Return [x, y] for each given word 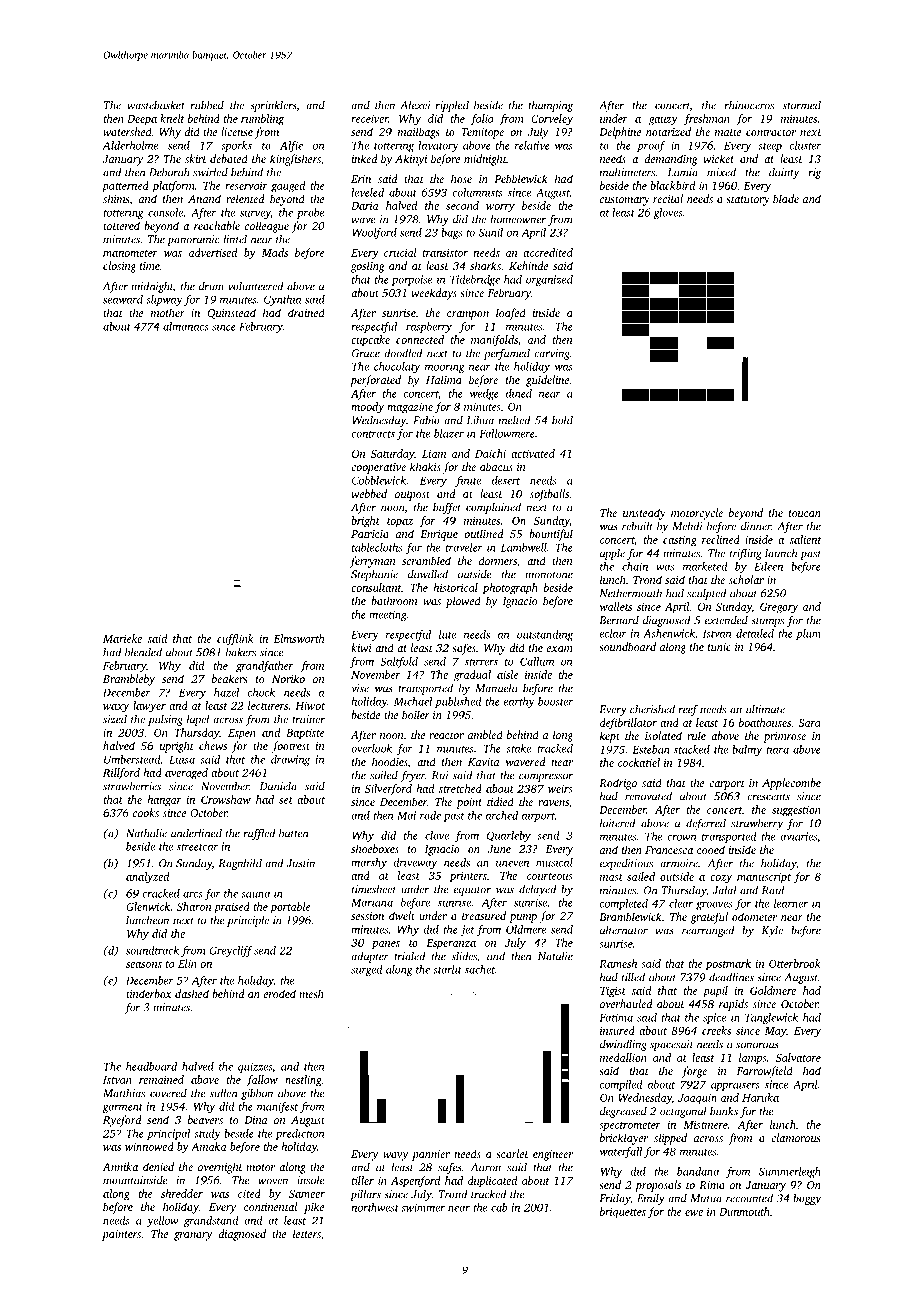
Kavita [483, 762]
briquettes [623, 1213]
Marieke [122, 638]
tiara [777, 749]
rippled [452, 106]
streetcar [197, 847]
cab [499, 1207]
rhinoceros [749, 105]
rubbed [207, 105]
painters [121, 1235]
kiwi [361, 647]
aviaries [798, 836]
